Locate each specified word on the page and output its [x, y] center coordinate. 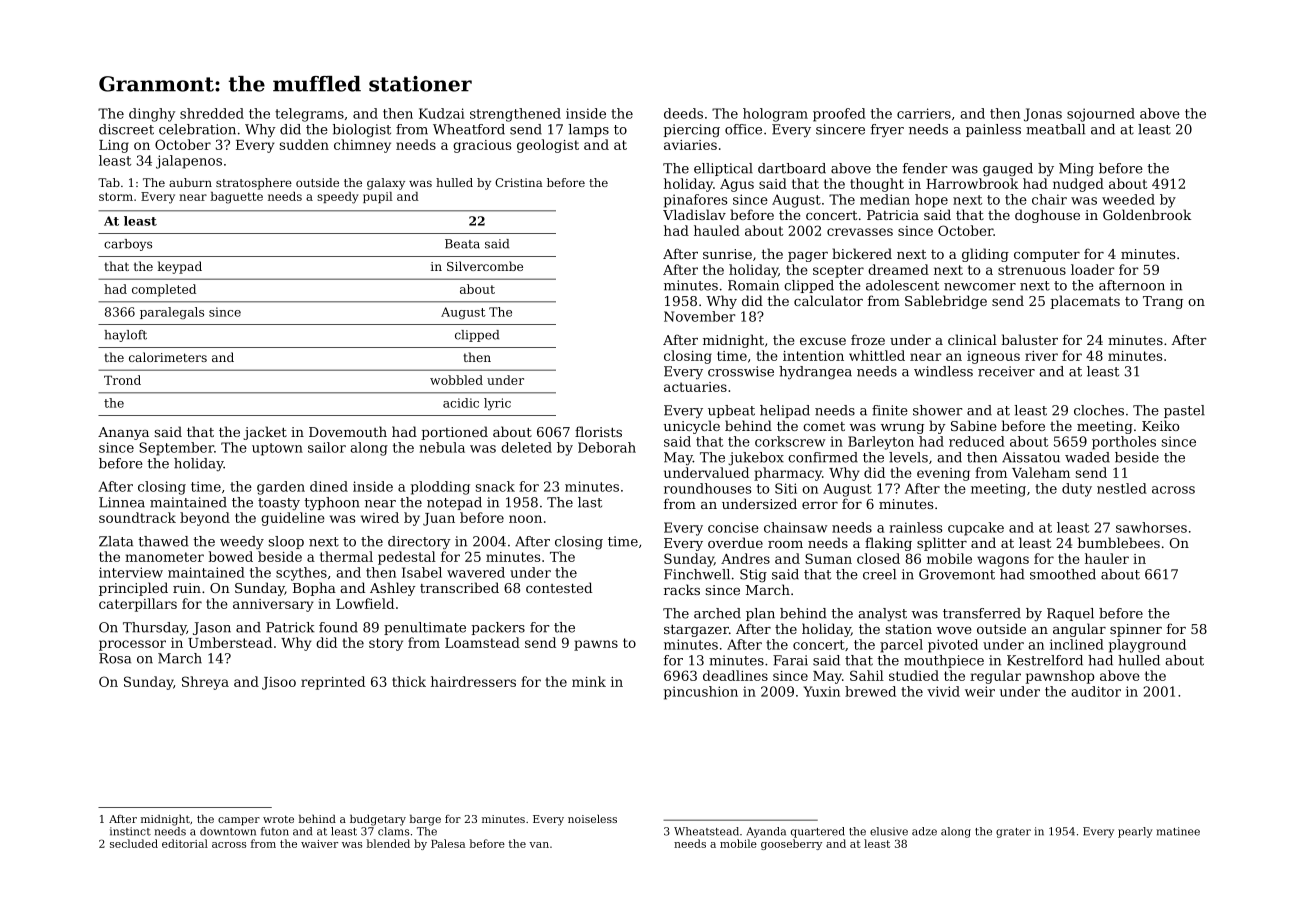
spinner [1136, 630]
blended [388, 843]
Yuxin [821, 691]
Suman [828, 558]
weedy [242, 542]
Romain [753, 285]
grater [1013, 833]
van [539, 845]
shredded [212, 113]
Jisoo [279, 683]
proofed [839, 115]
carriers [924, 113]
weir [980, 691]
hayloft [125, 336]
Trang [1163, 302]
